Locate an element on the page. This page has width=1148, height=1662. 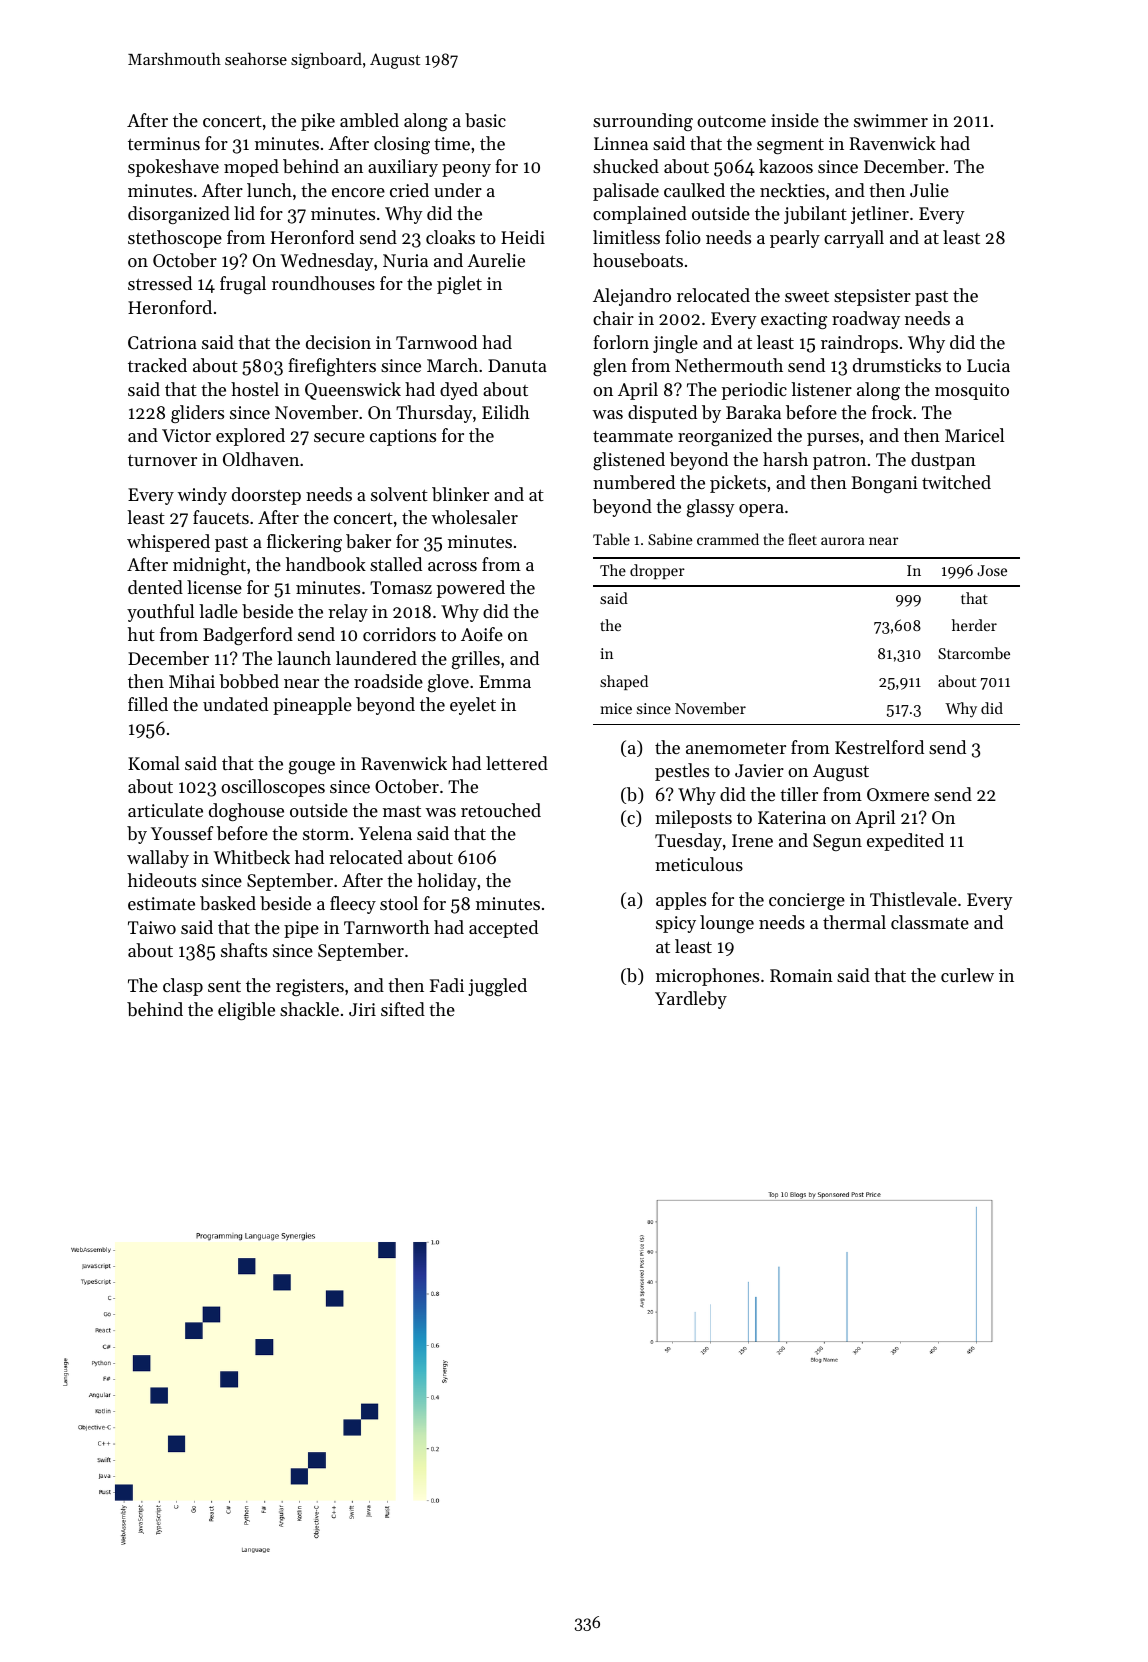
clasp is located at coordinates (183, 987).
